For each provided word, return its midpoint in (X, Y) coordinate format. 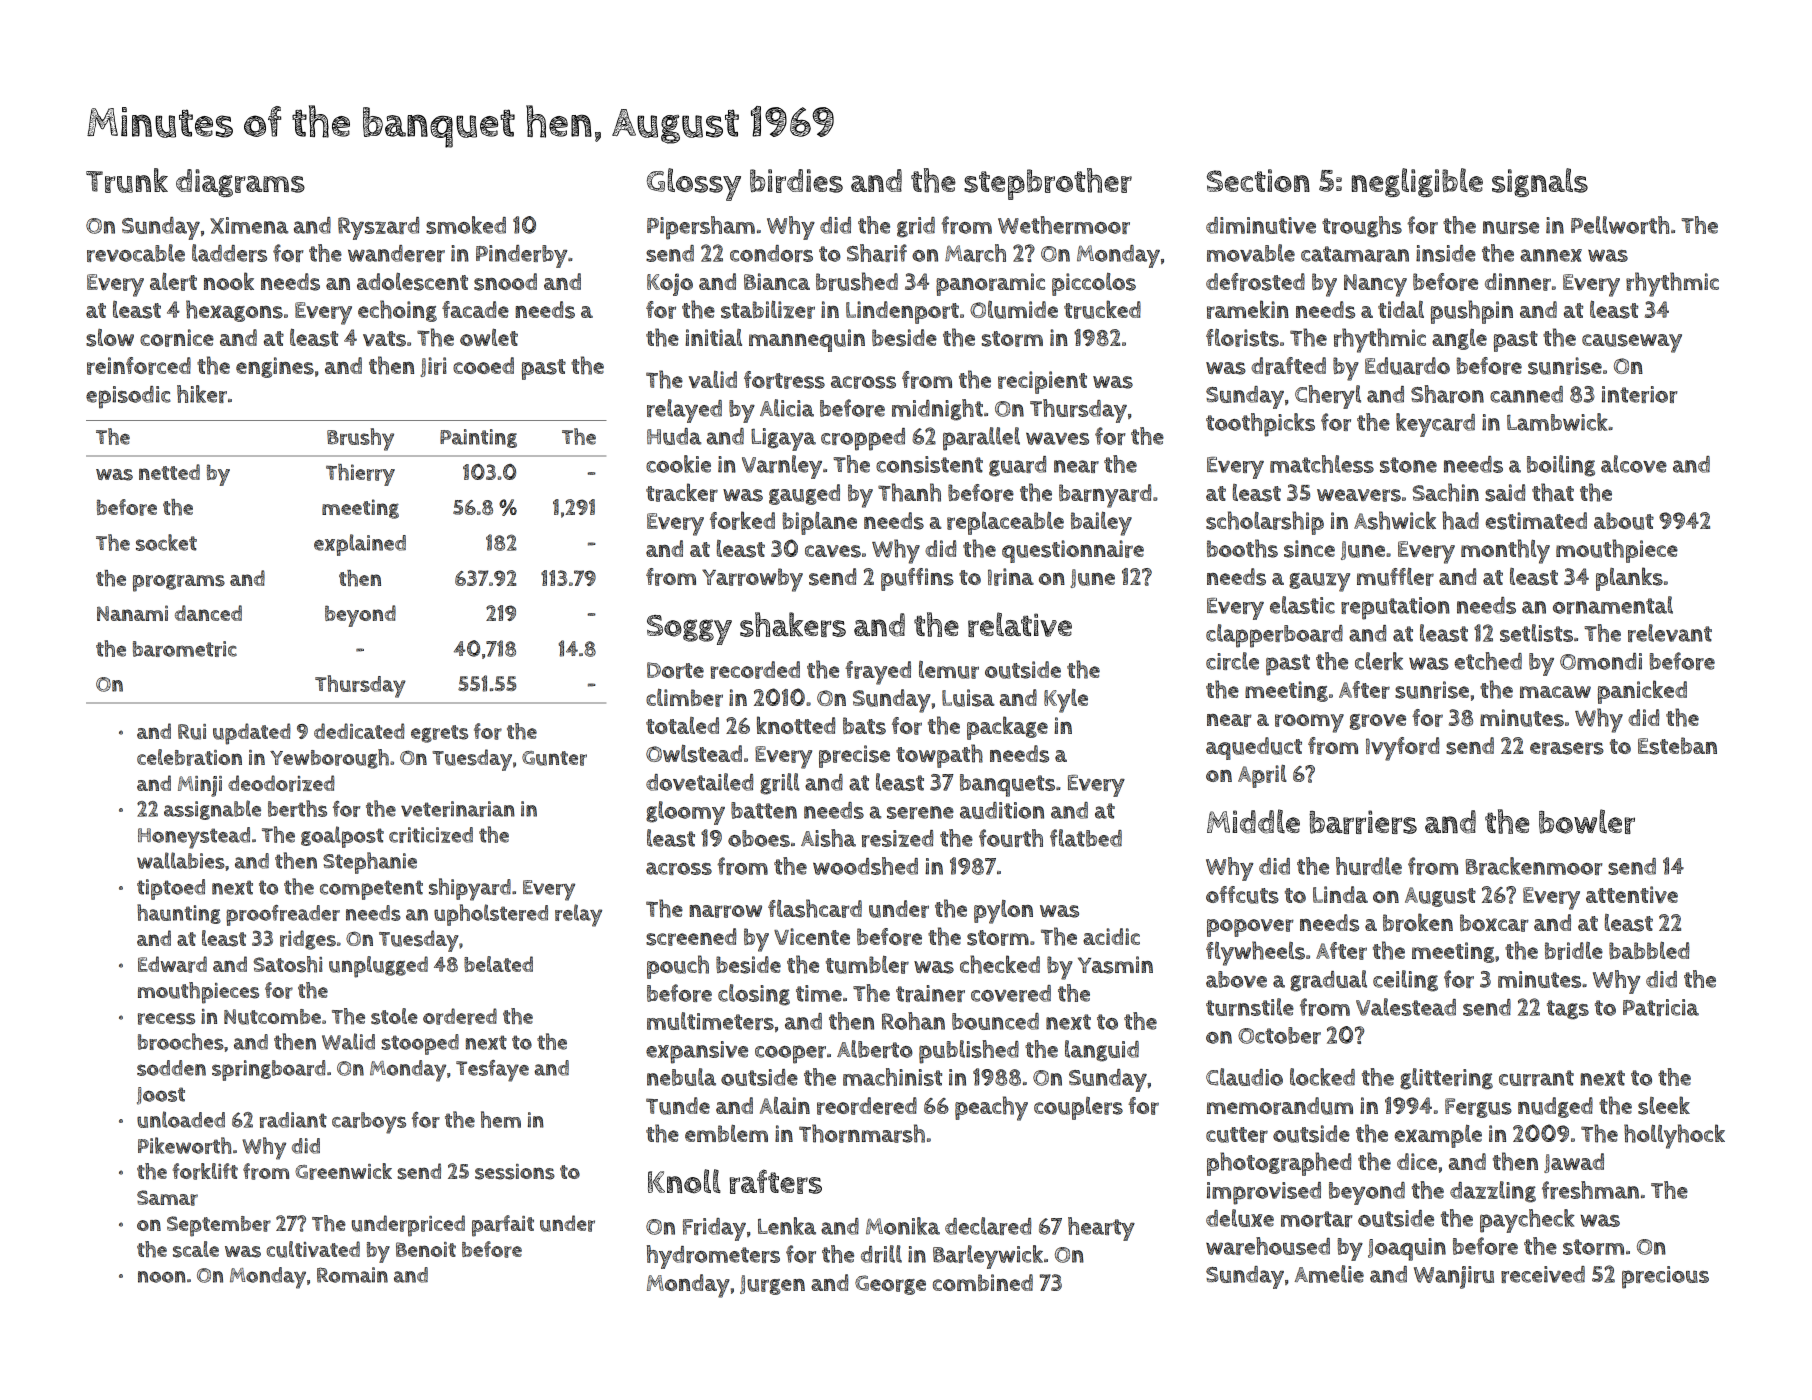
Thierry (360, 475)
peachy (991, 1108)
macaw (1555, 692)
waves (1057, 438)
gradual (1328, 981)
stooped (420, 1044)
